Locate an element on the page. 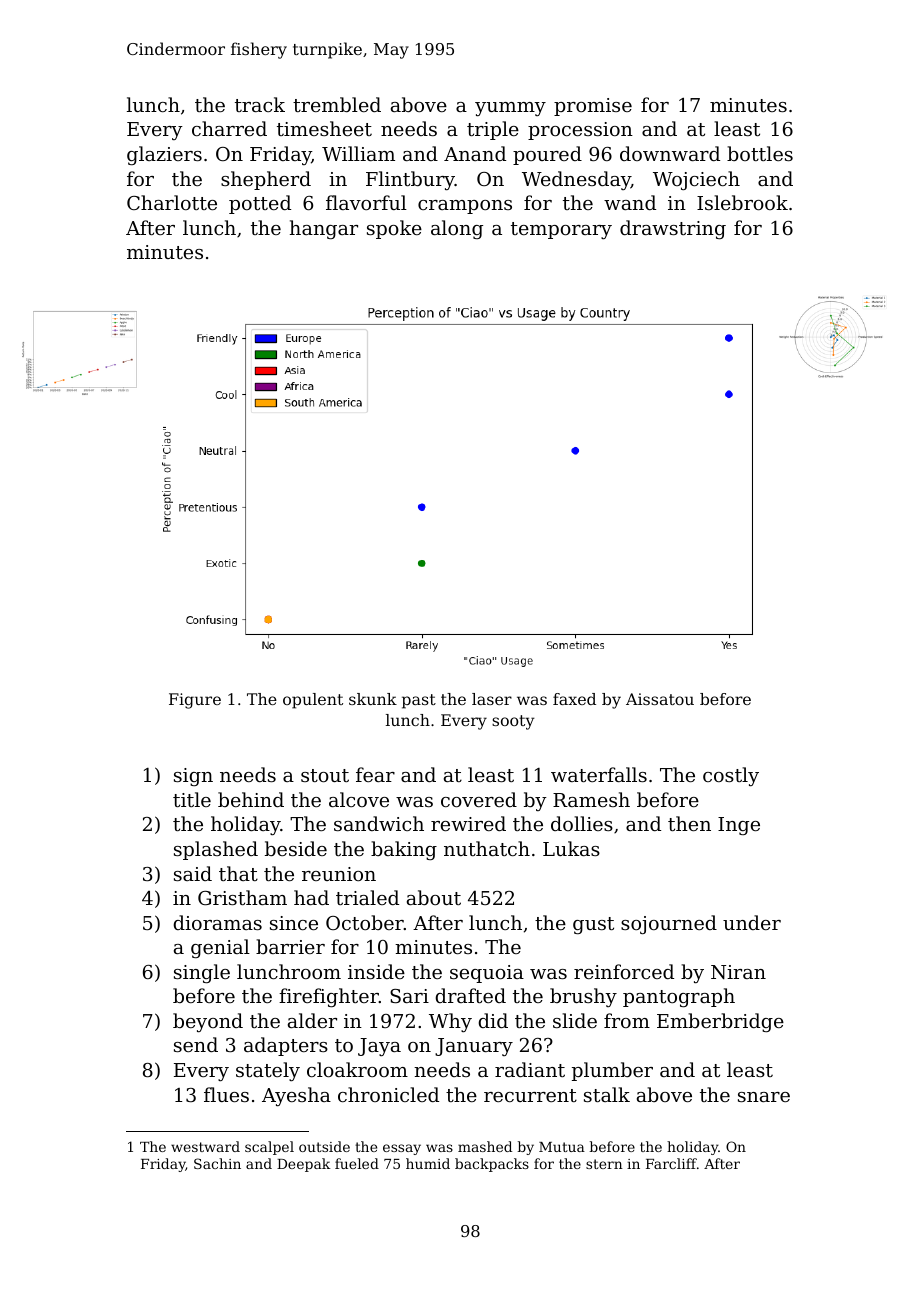 This document has height=1305, width=920. dioramas is located at coordinates (217, 922).
